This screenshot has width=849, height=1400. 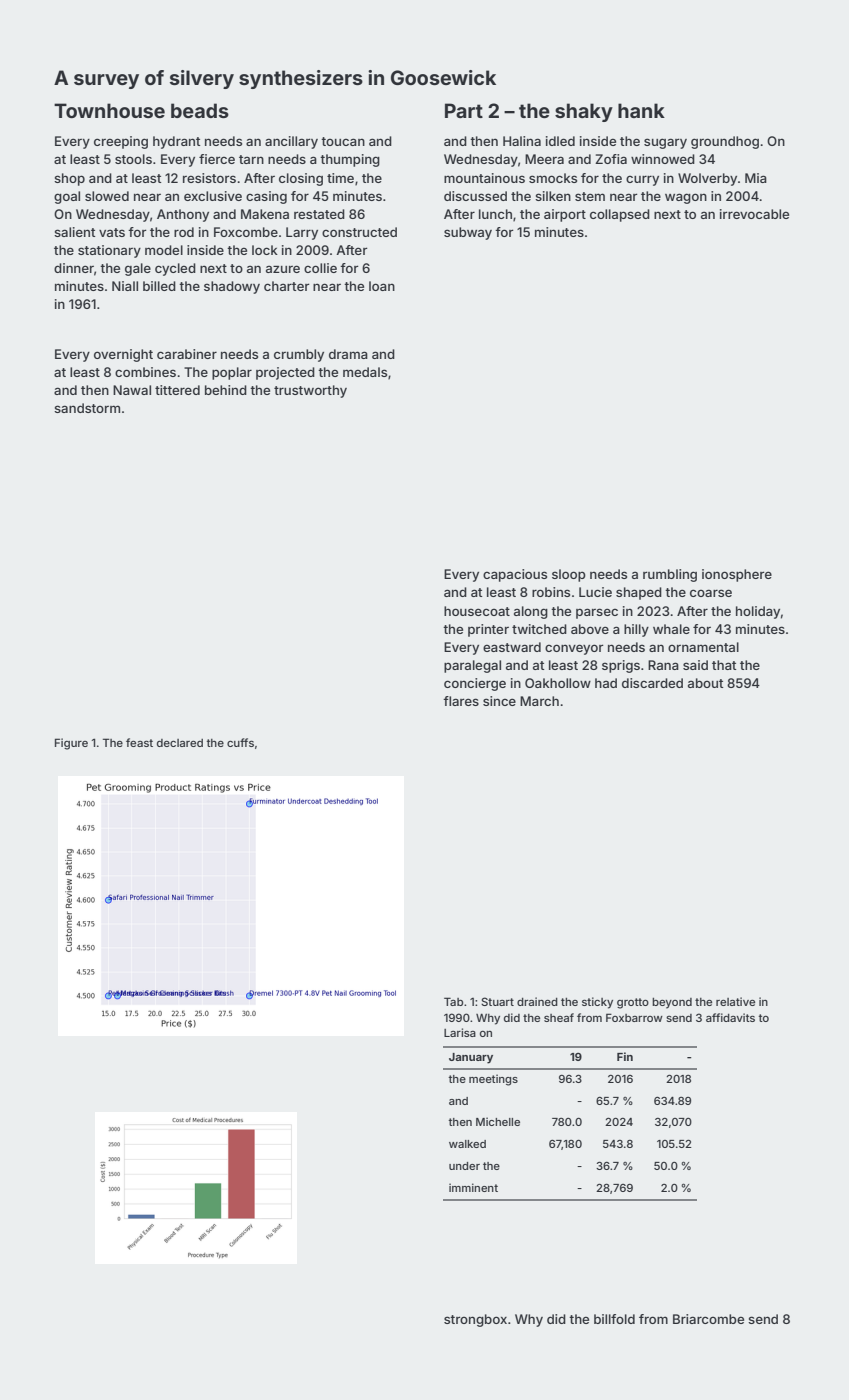 I want to click on walked, so click(x=467, y=1144).
